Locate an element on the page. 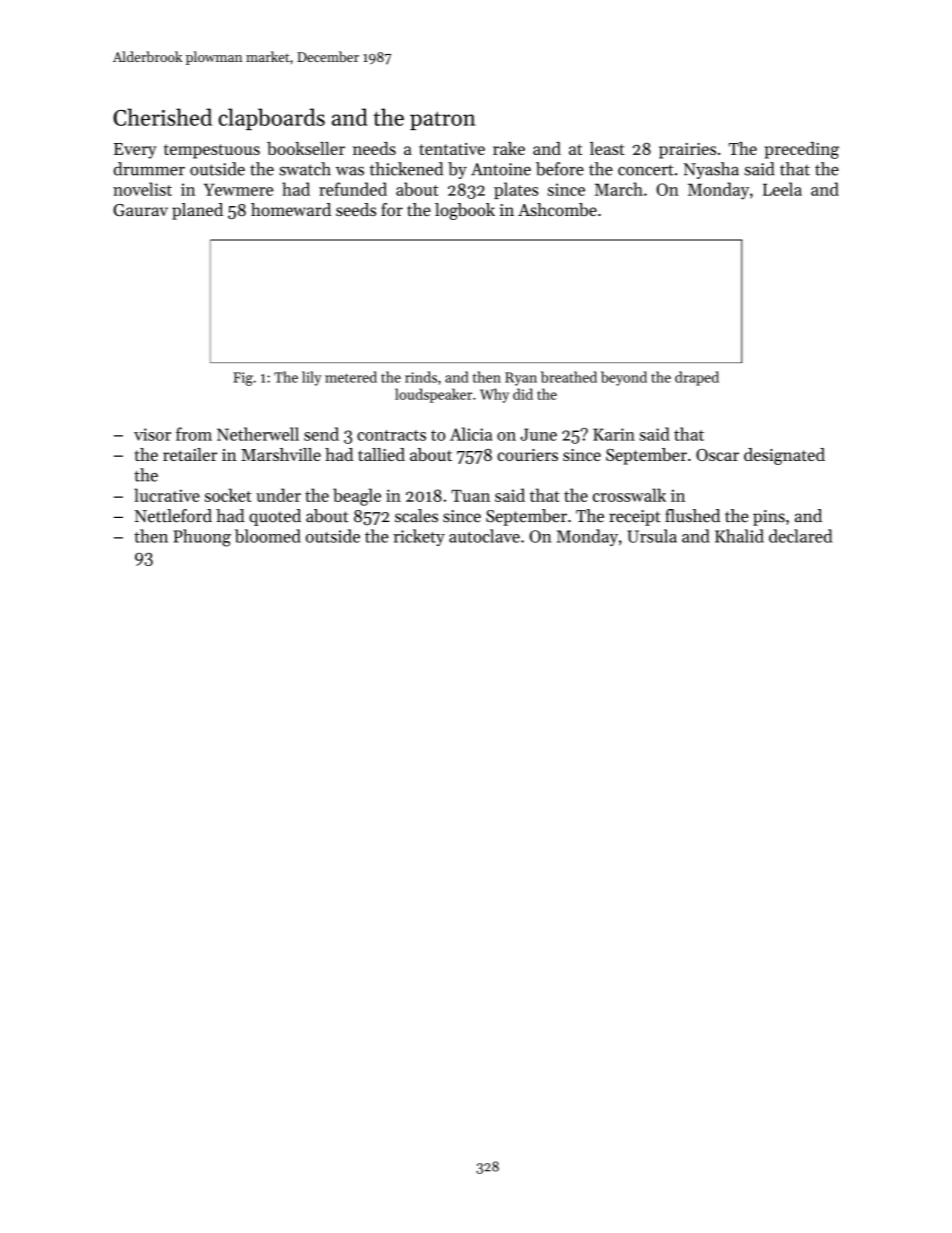 This image has width=952, height=1233. autoclave is located at coordinates (484, 536).
